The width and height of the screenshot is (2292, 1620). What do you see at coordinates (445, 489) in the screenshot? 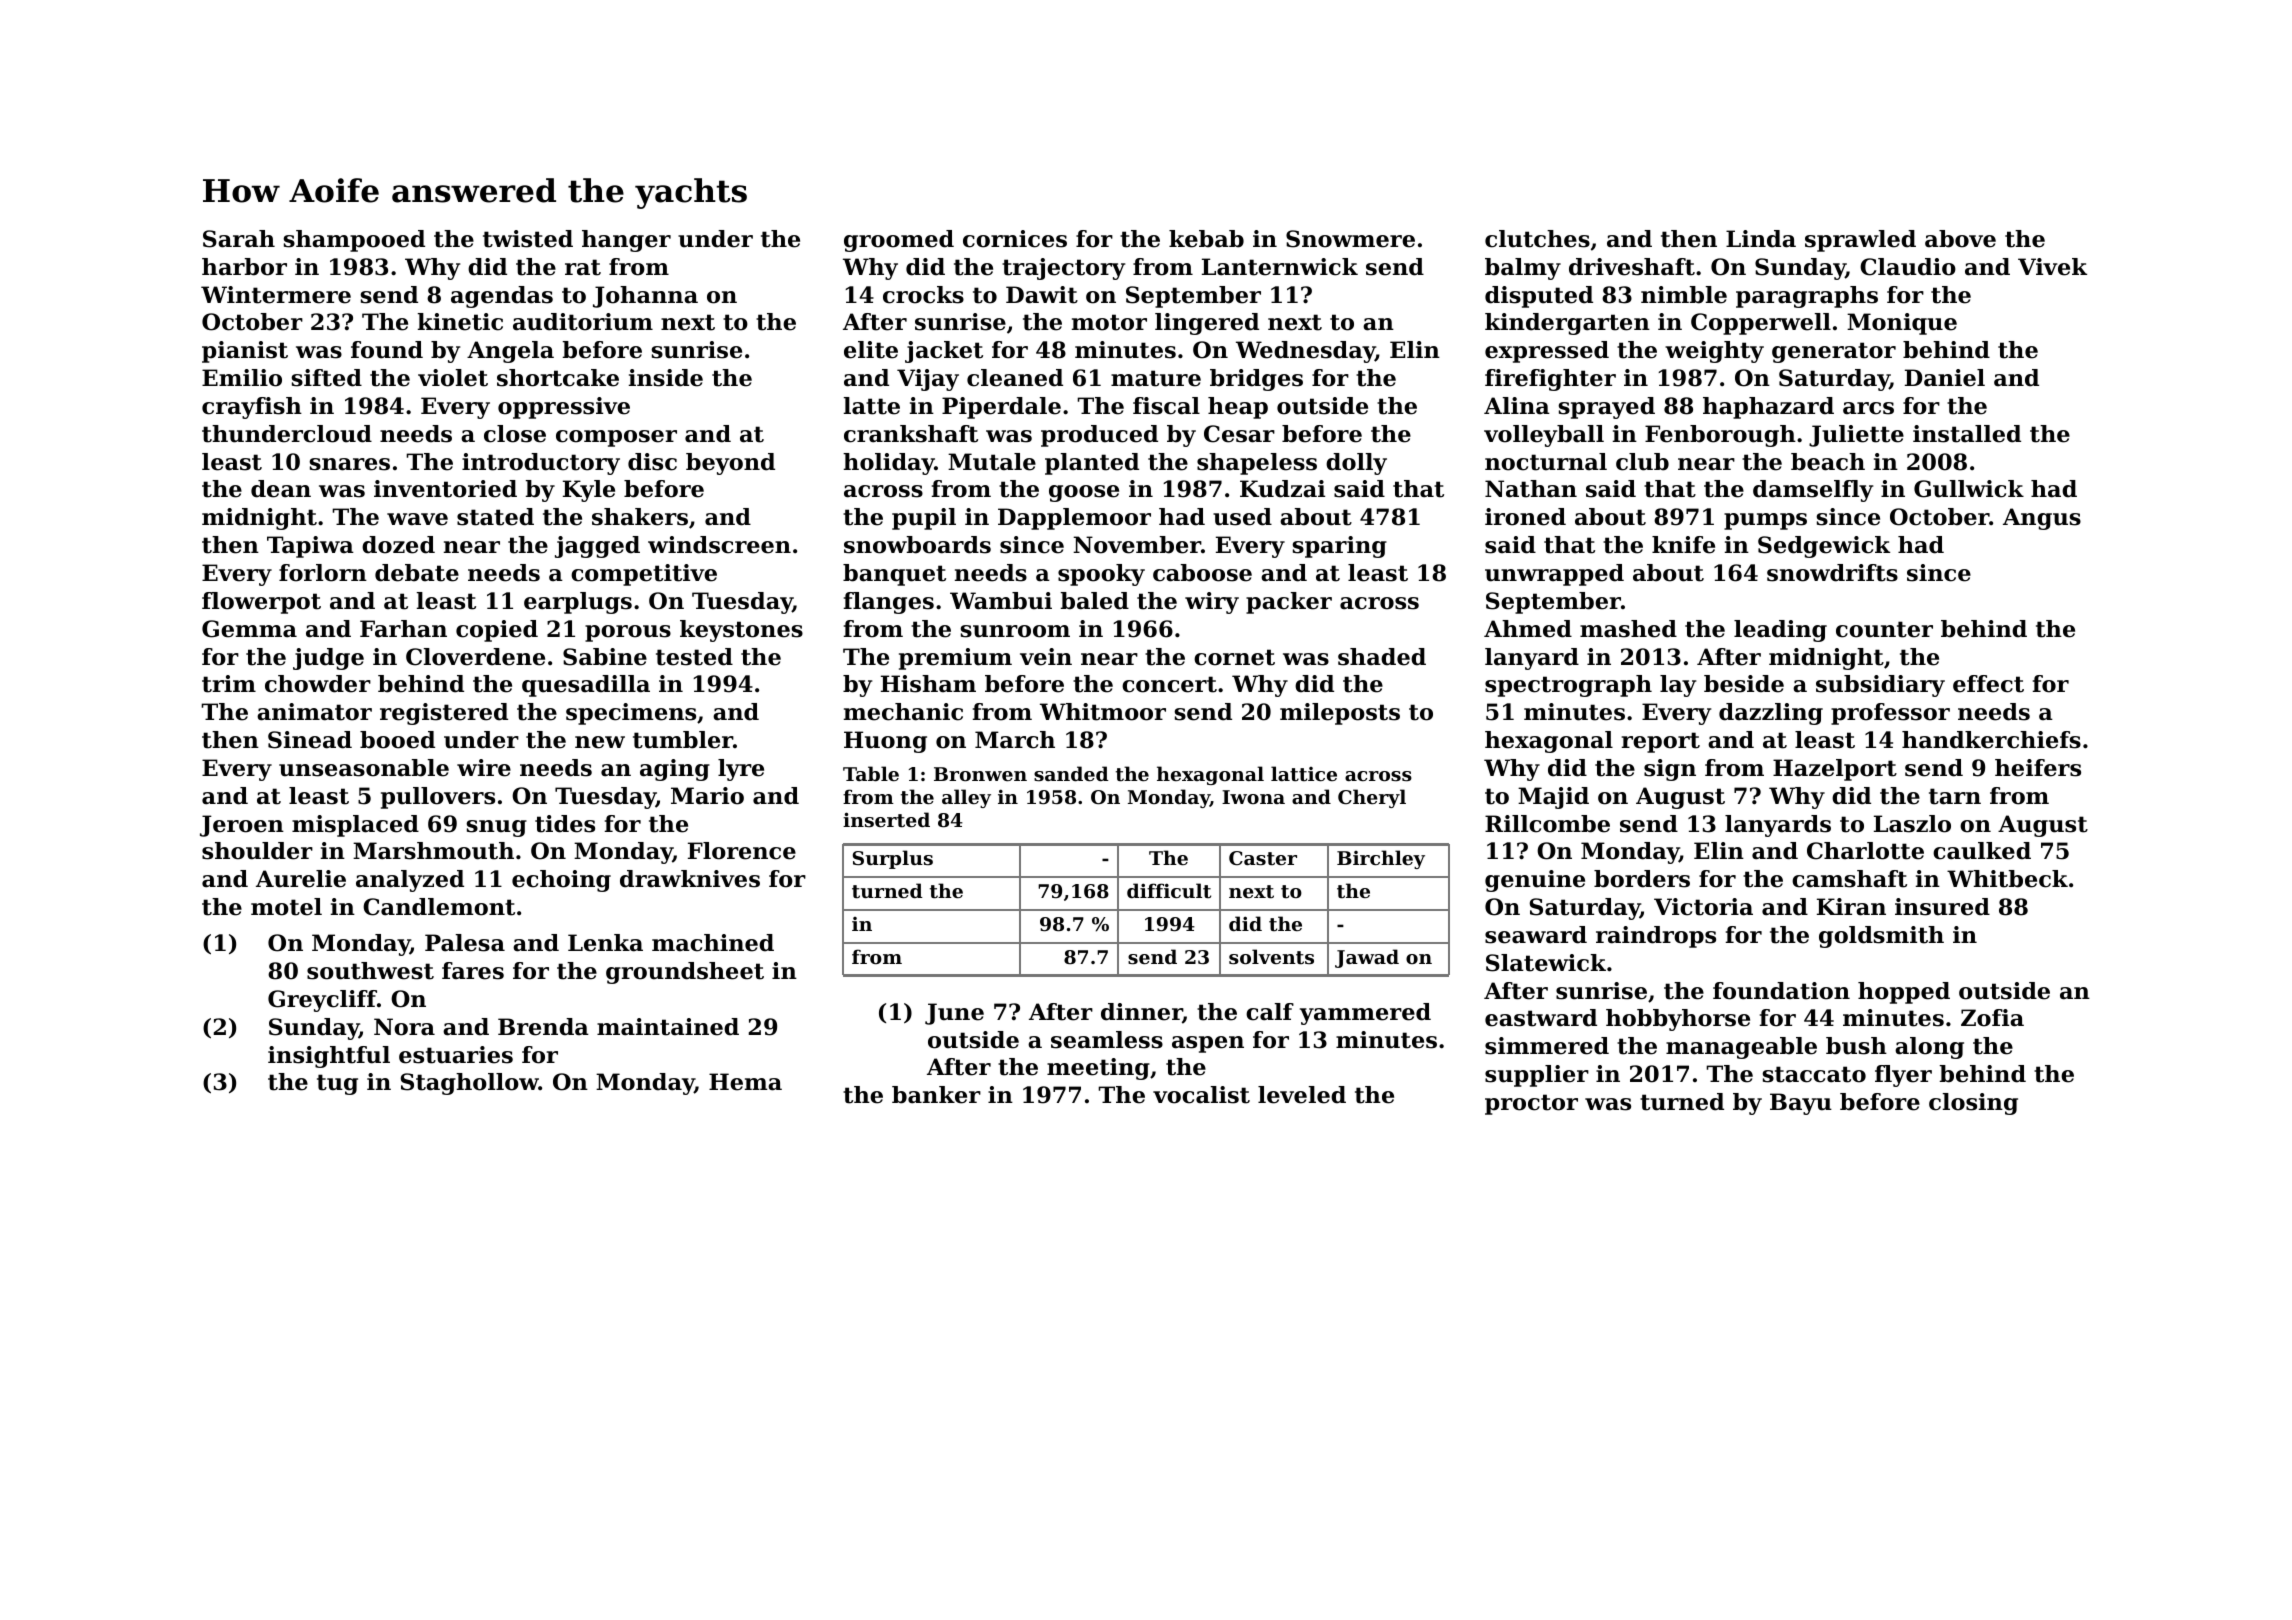
I see `inventoried` at bounding box center [445, 489].
